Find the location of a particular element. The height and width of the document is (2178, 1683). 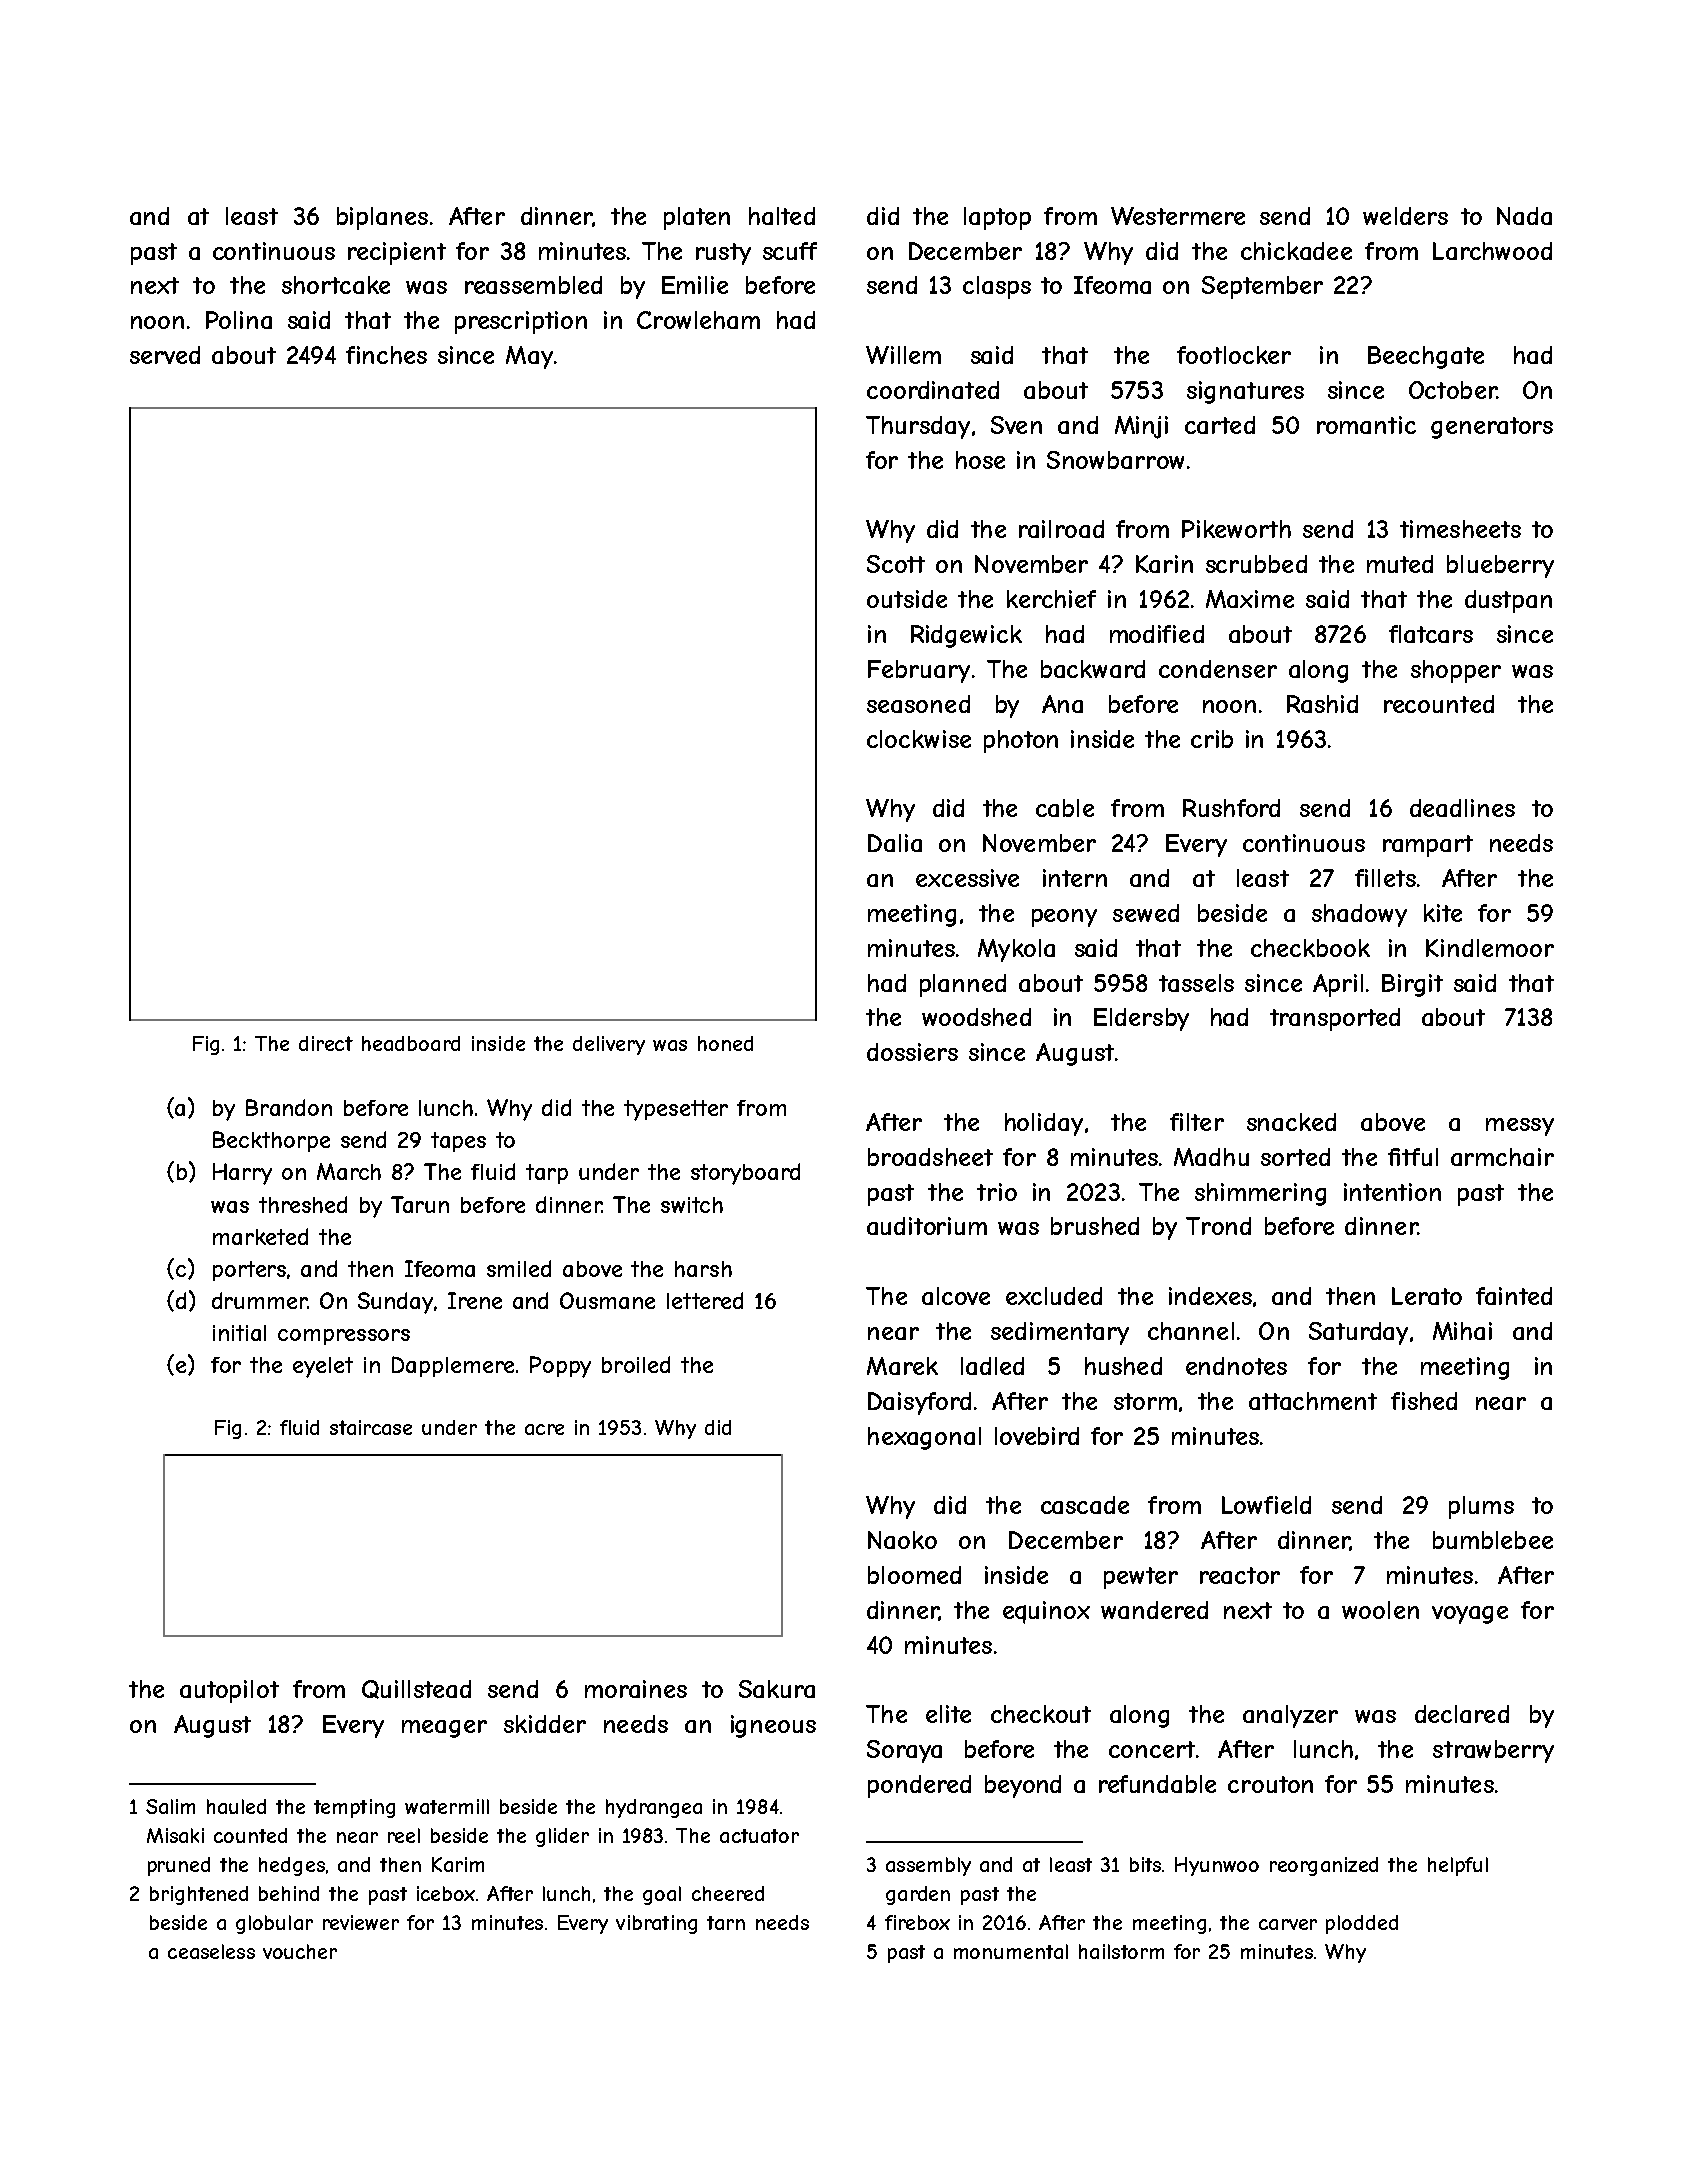

staircase is located at coordinates (371, 1427).
